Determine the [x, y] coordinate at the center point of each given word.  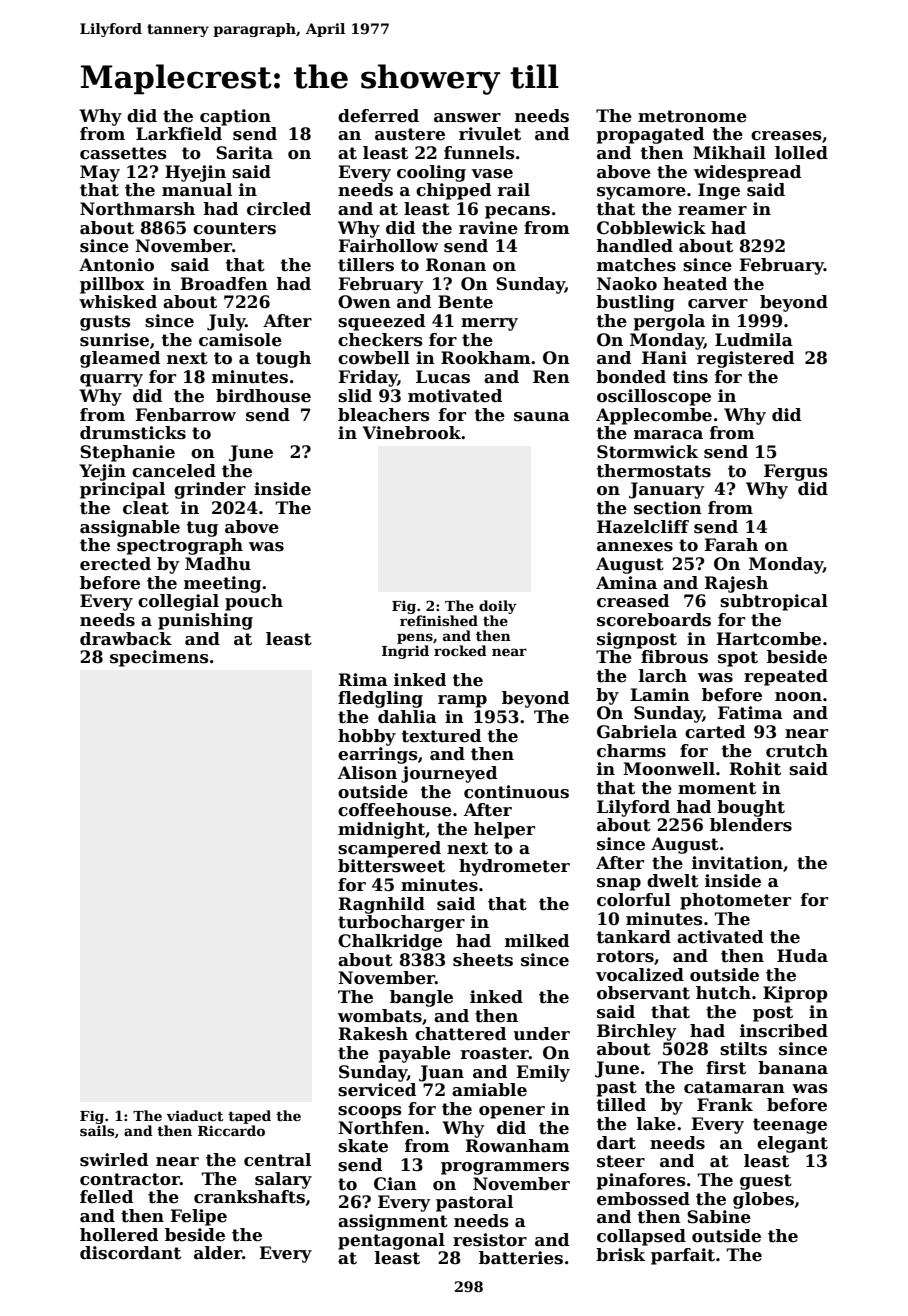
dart [616, 1143]
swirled [114, 1160]
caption [235, 117]
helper [504, 830]
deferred [378, 116]
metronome [692, 116]
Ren [551, 377]
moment [717, 788]
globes [763, 1200]
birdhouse [263, 396]
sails [97, 1130]
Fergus [796, 472]
